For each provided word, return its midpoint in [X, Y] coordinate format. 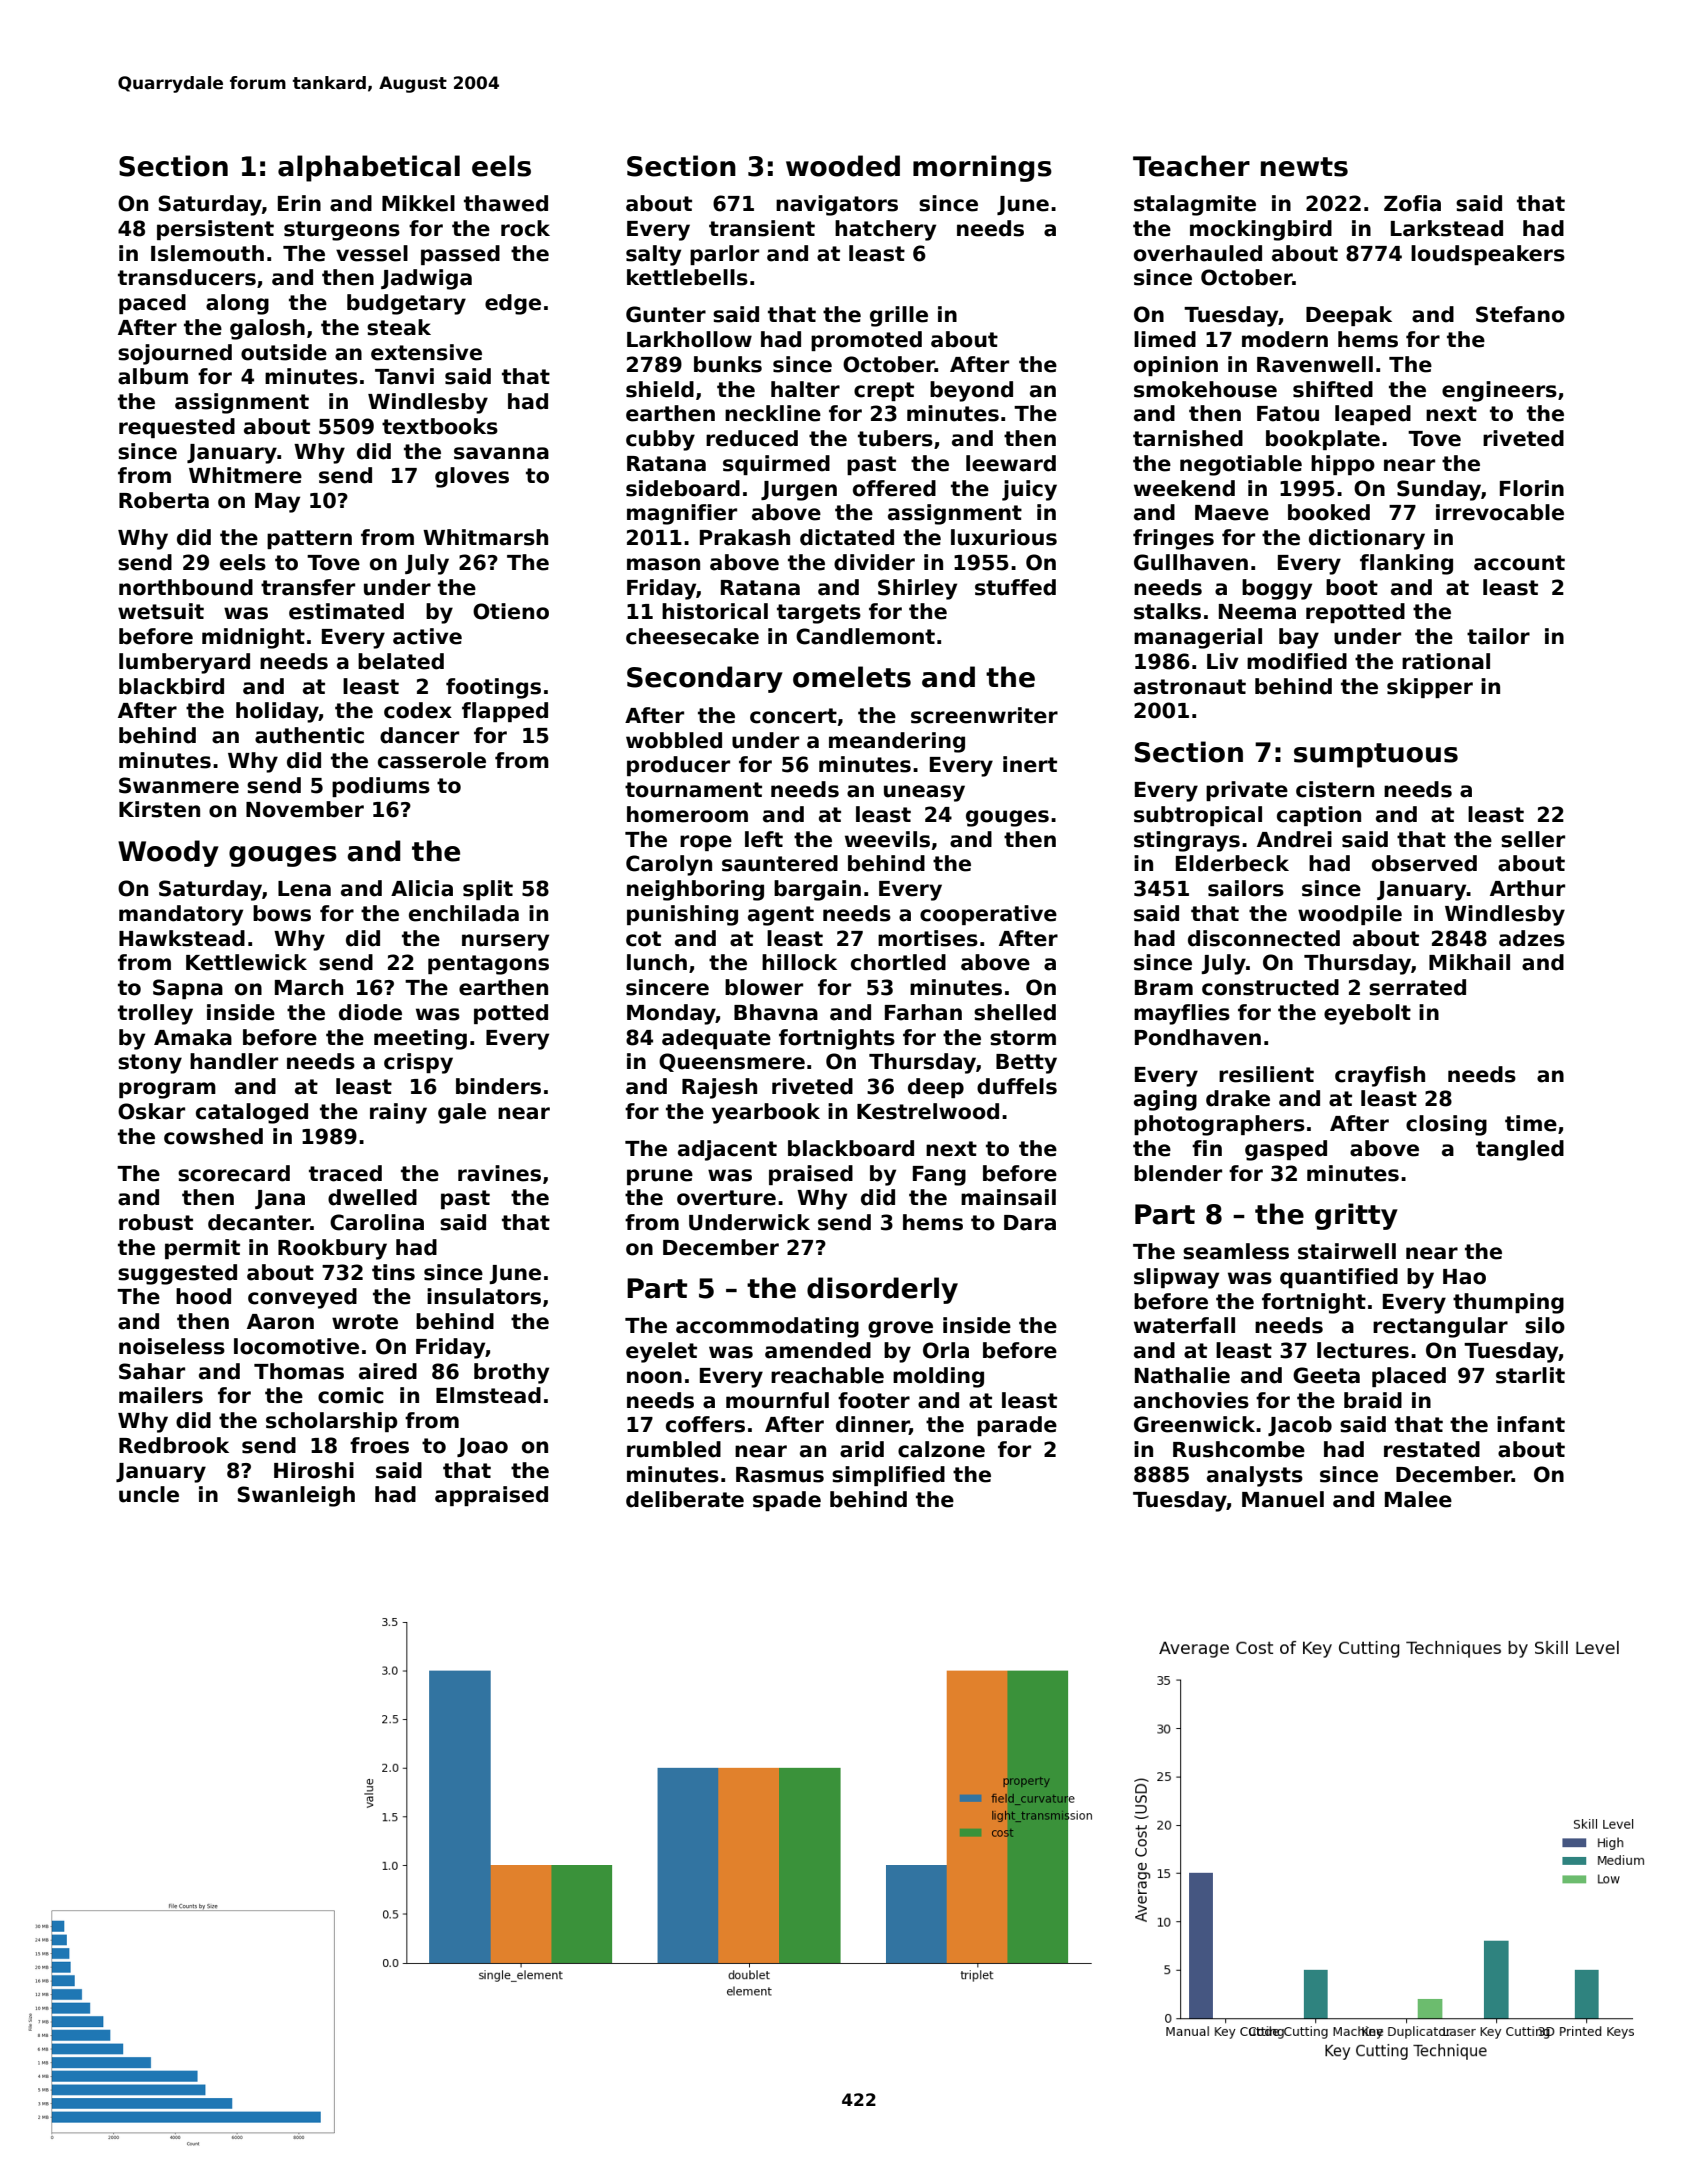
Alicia [422, 888]
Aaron [280, 1322]
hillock [799, 962]
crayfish [1380, 1076]
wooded [843, 166]
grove [900, 1329]
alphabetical [369, 168]
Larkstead [1447, 228]
